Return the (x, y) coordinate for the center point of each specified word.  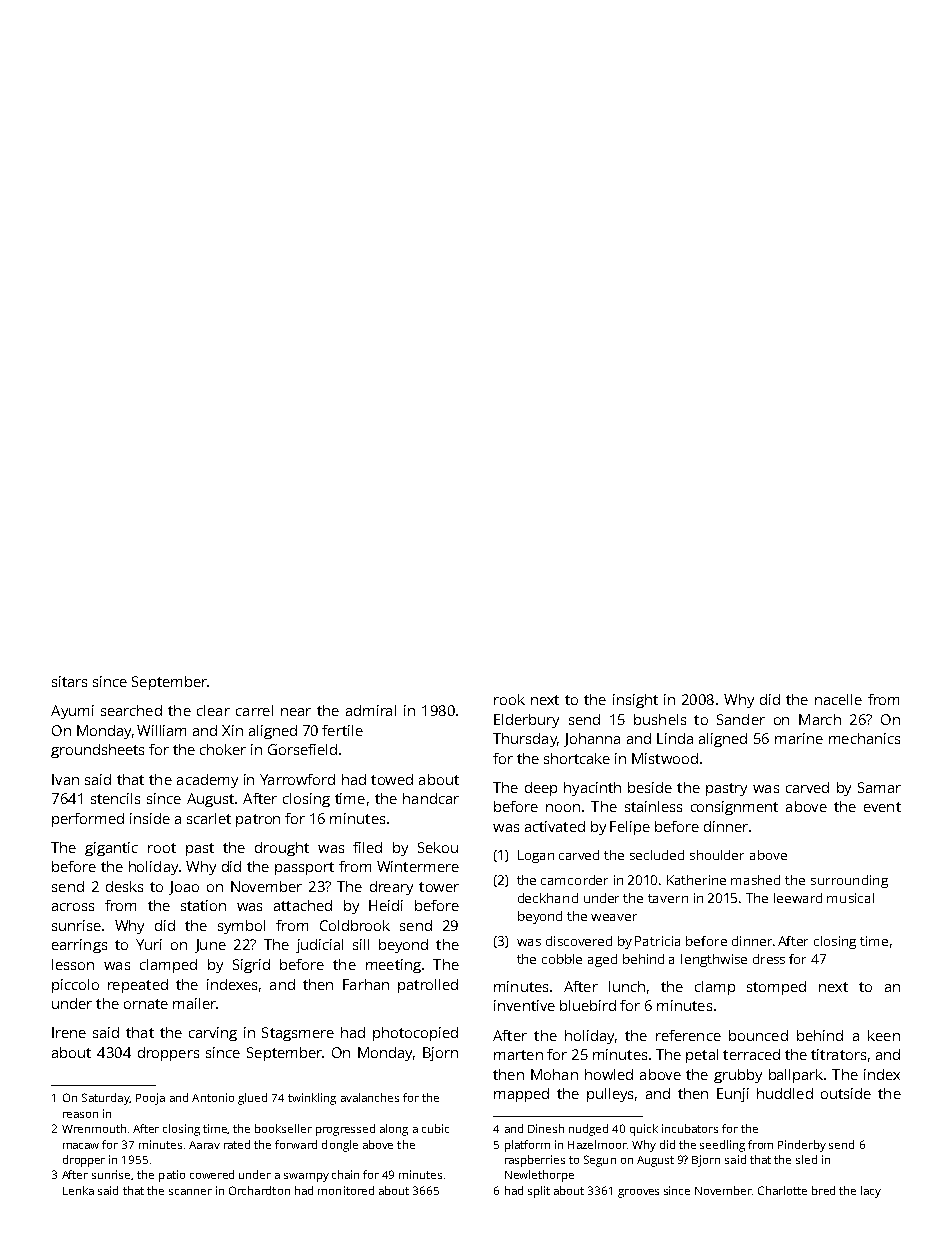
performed (88, 820)
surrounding (849, 881)
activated (555, 826)
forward (296, 1144)
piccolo (75, 986)
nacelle (838, 699)
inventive (524, 1005)
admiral (371, 710)
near (296, 712)
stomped (776, 988)
